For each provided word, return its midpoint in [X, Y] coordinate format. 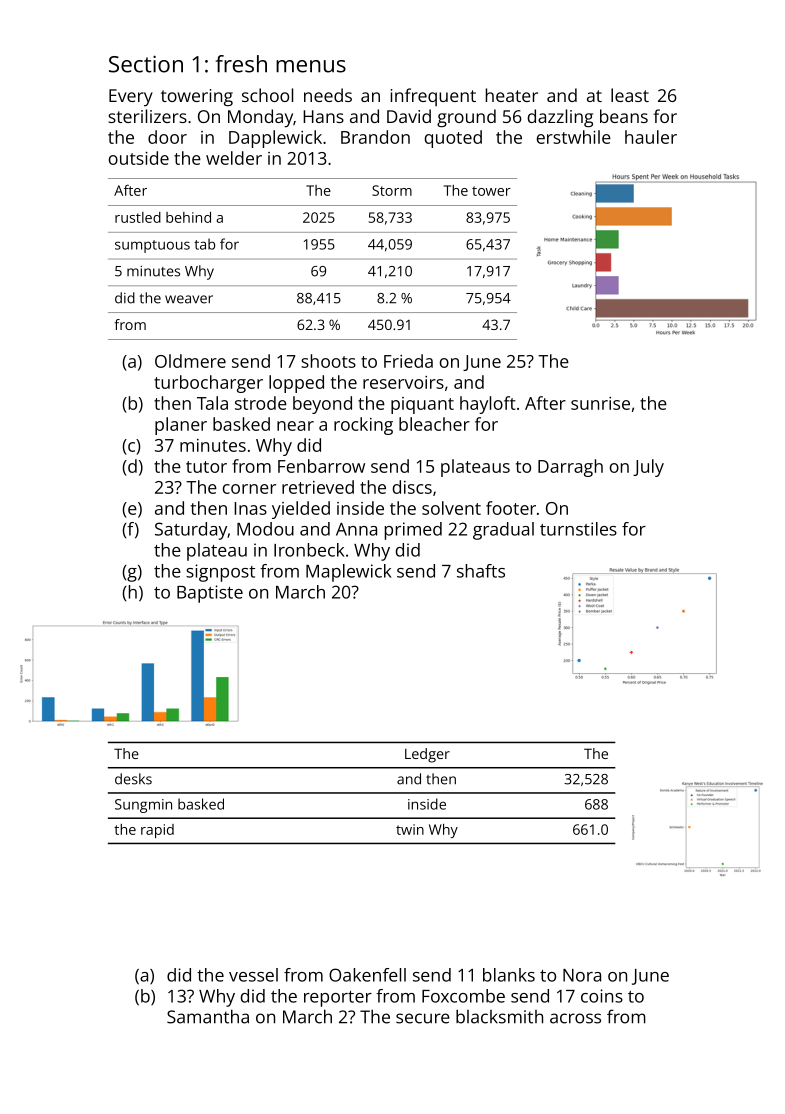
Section [146, 64]
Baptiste [210, 594]
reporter [338, 999]
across [575, 1018]
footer [511, 508]
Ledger [427, 755]
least [630, 95]
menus [311, 66]
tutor [206, 467]
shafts [481, 571]
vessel [253, 975]
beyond [322, 405]
